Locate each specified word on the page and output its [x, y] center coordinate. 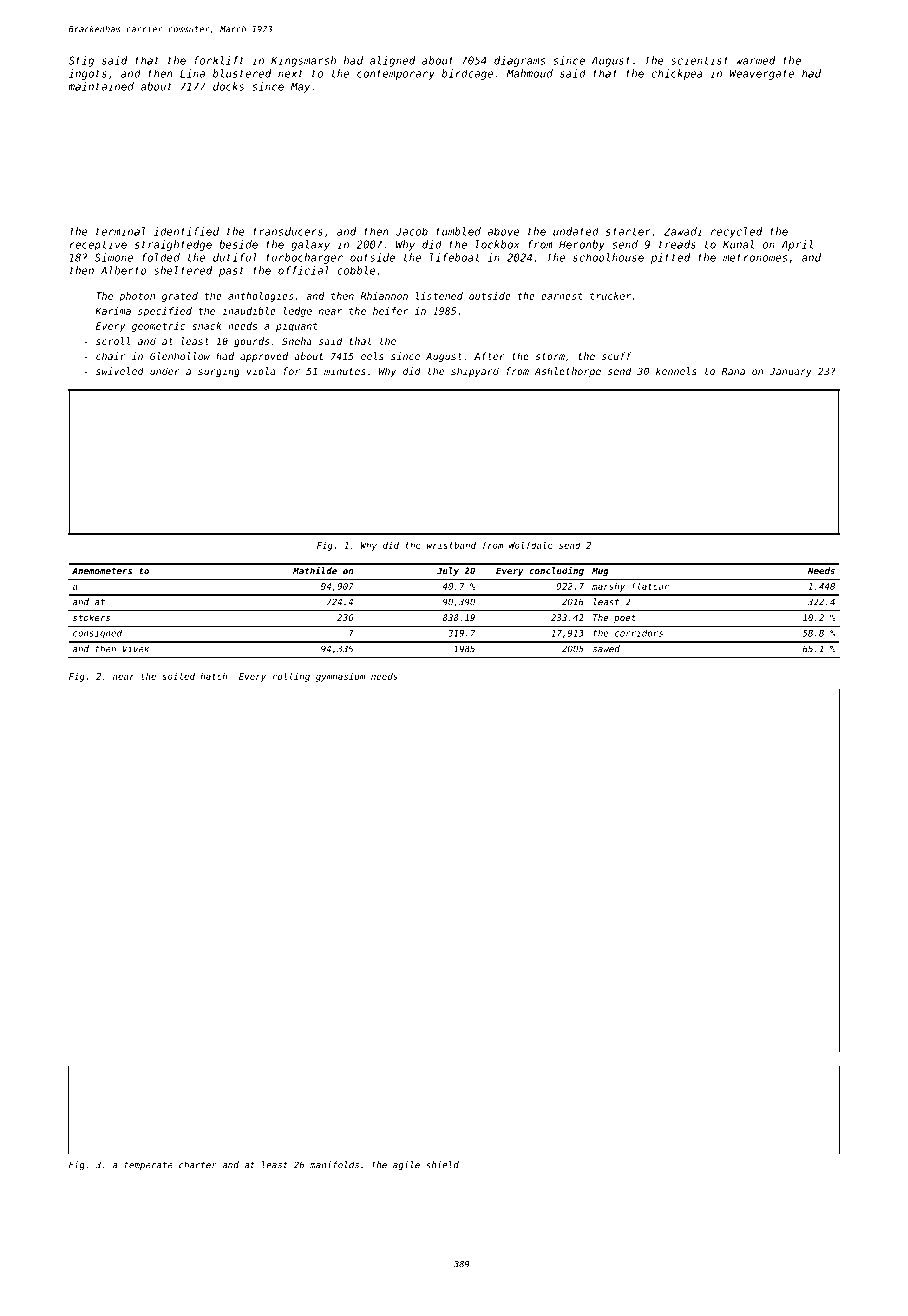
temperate [148, 1166]
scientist [700, 60]
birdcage [467, 74]
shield [442, 1165]
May [300, 87]
